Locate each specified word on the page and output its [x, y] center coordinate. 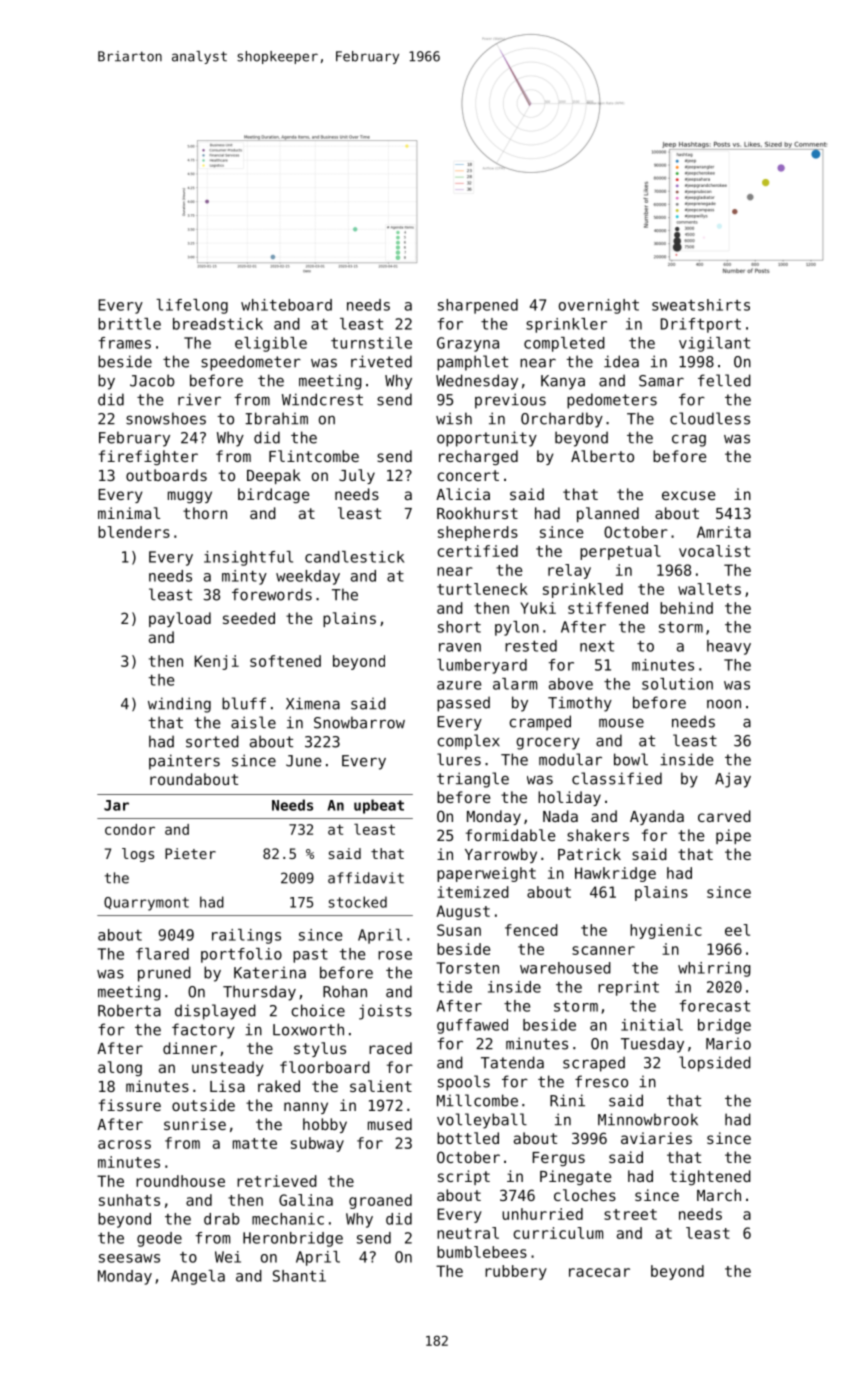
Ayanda [657, 817]
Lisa [227, 1086]
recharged [478, 458]
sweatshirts [701, 305]
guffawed [472, 1026]
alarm [515, 684]
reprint [628, 988]
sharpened [478, 306]
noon [724, 704]
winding [179, 705]
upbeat [379, 806]
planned [608, 514]
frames [124, 343]
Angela [198, 1277]
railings [246, 936]
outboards [166, 475]
